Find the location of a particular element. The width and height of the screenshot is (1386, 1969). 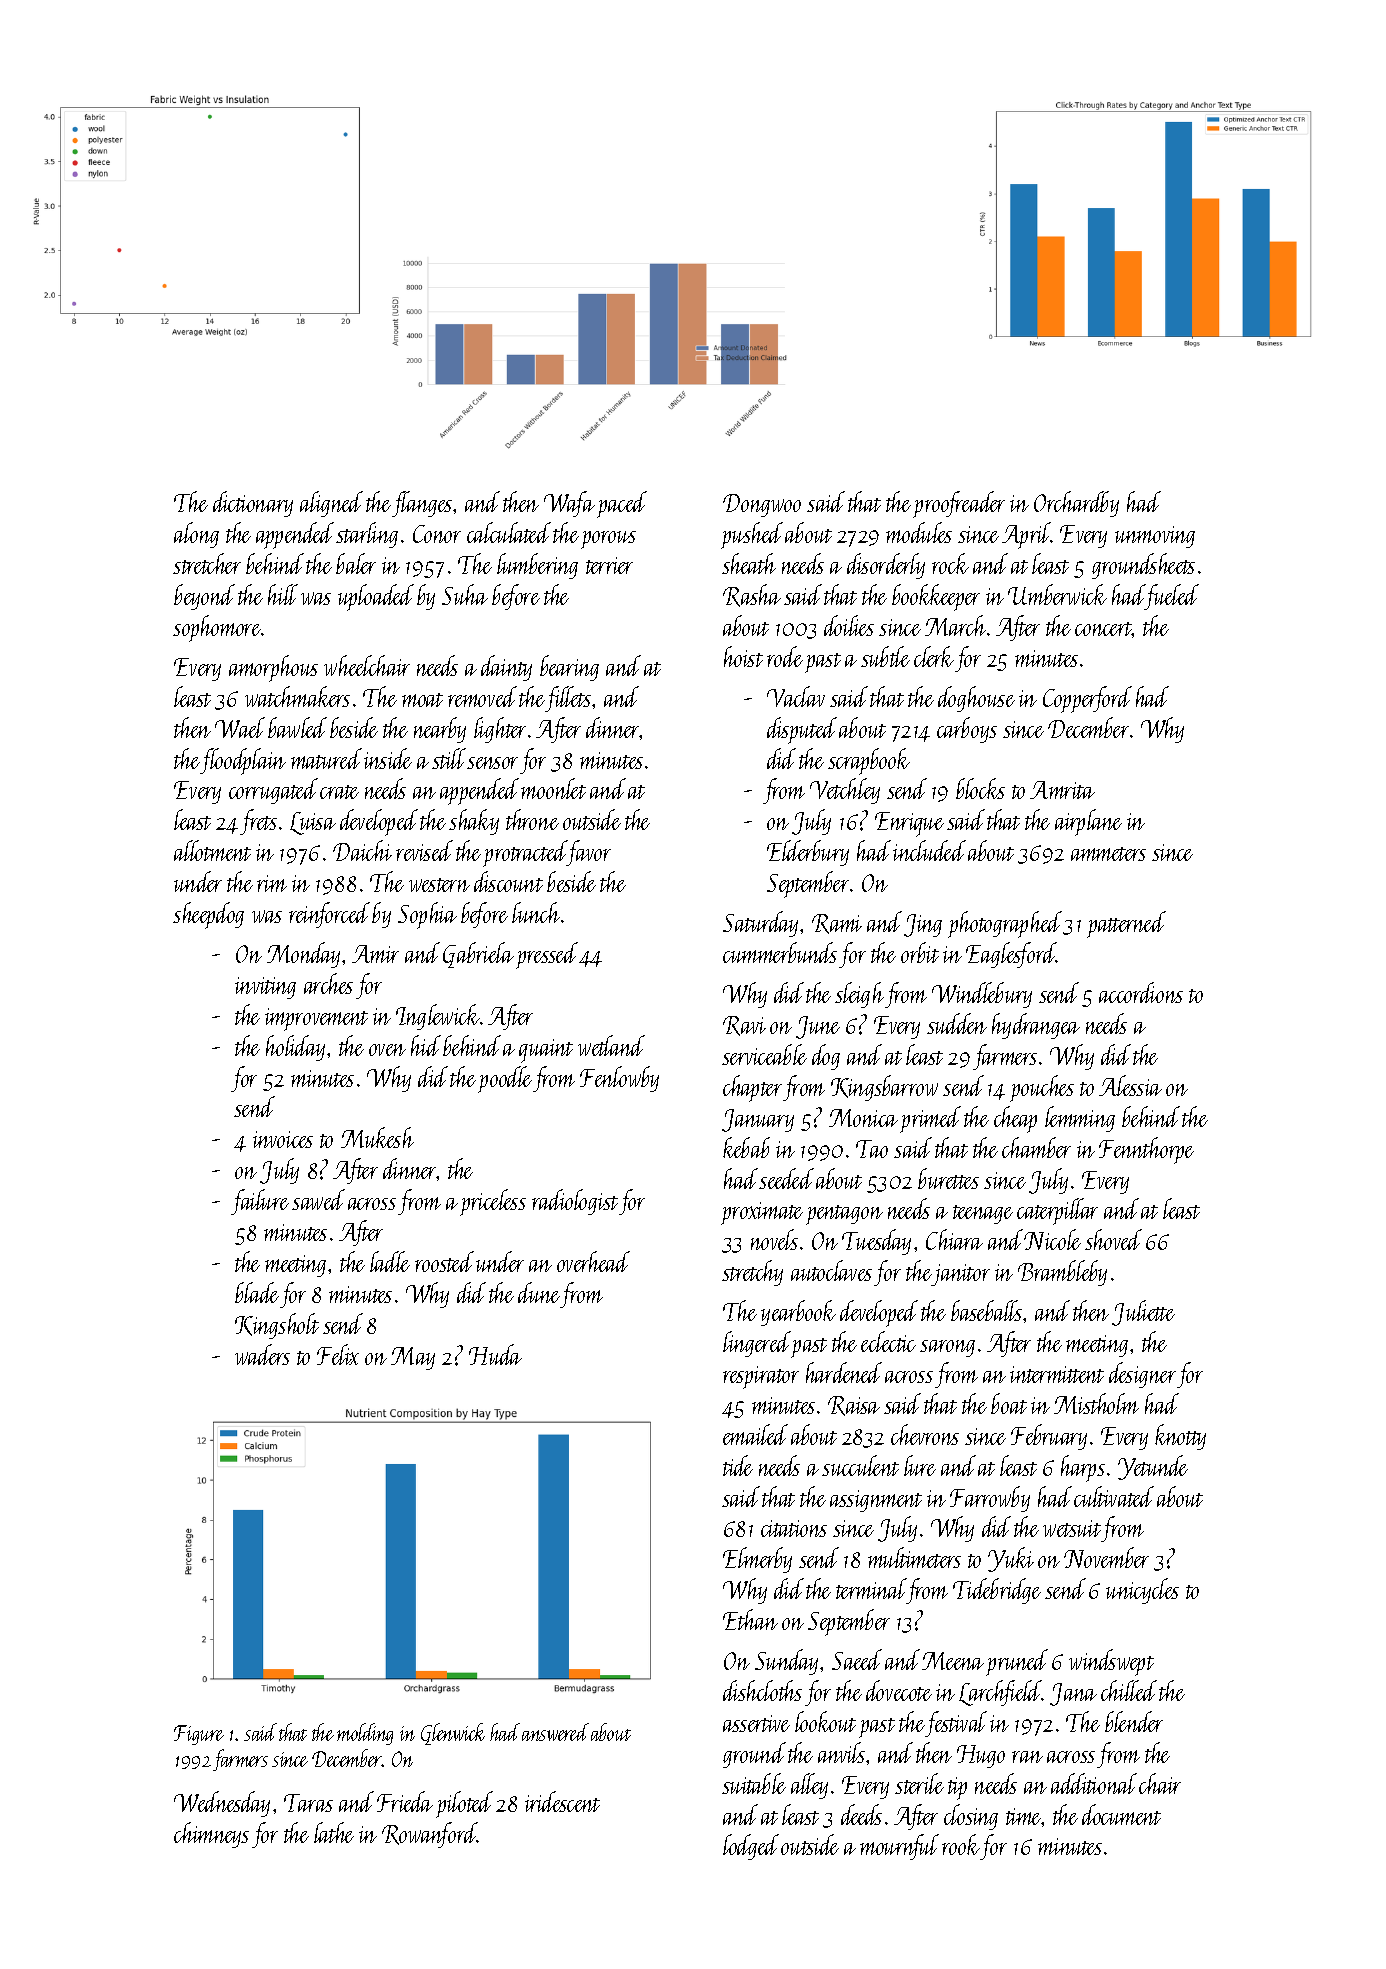

unmoving is located at coordinates (1155, 537).
